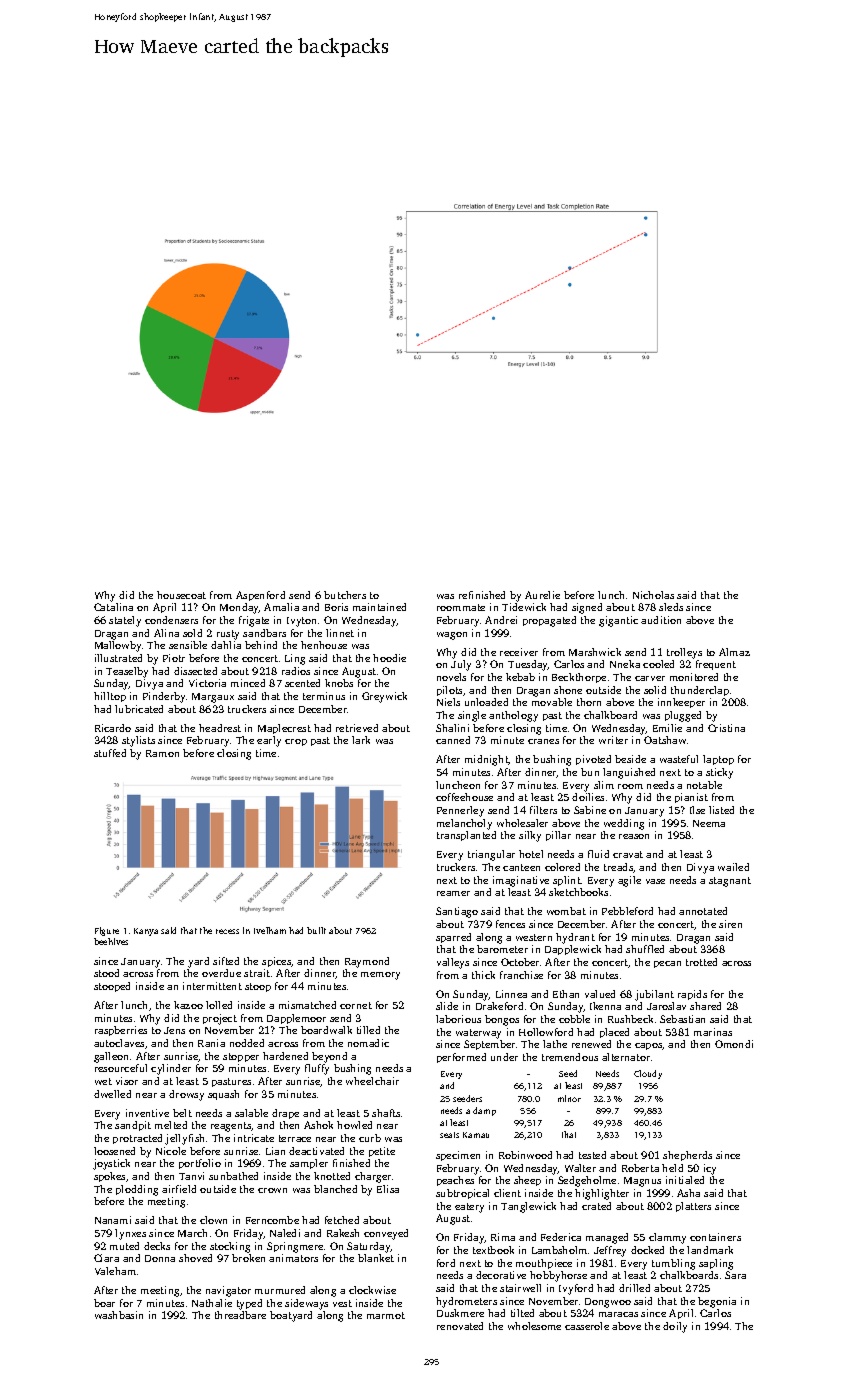 The width and height of the document is (849, 1400). I want to click on casserole, so click(587, 1326).
